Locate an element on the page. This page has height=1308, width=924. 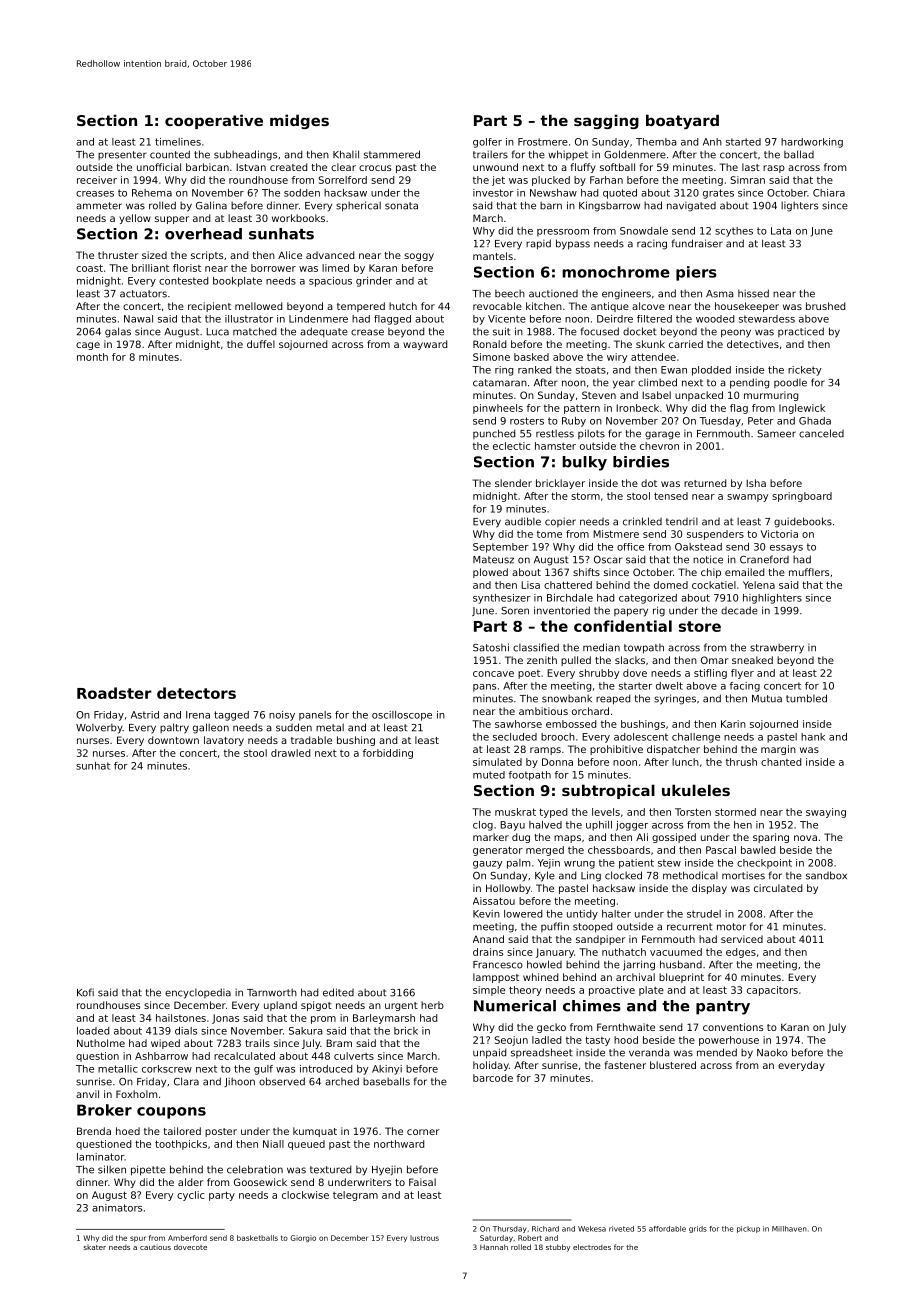
ranked is located at coordinates (534, 370).
